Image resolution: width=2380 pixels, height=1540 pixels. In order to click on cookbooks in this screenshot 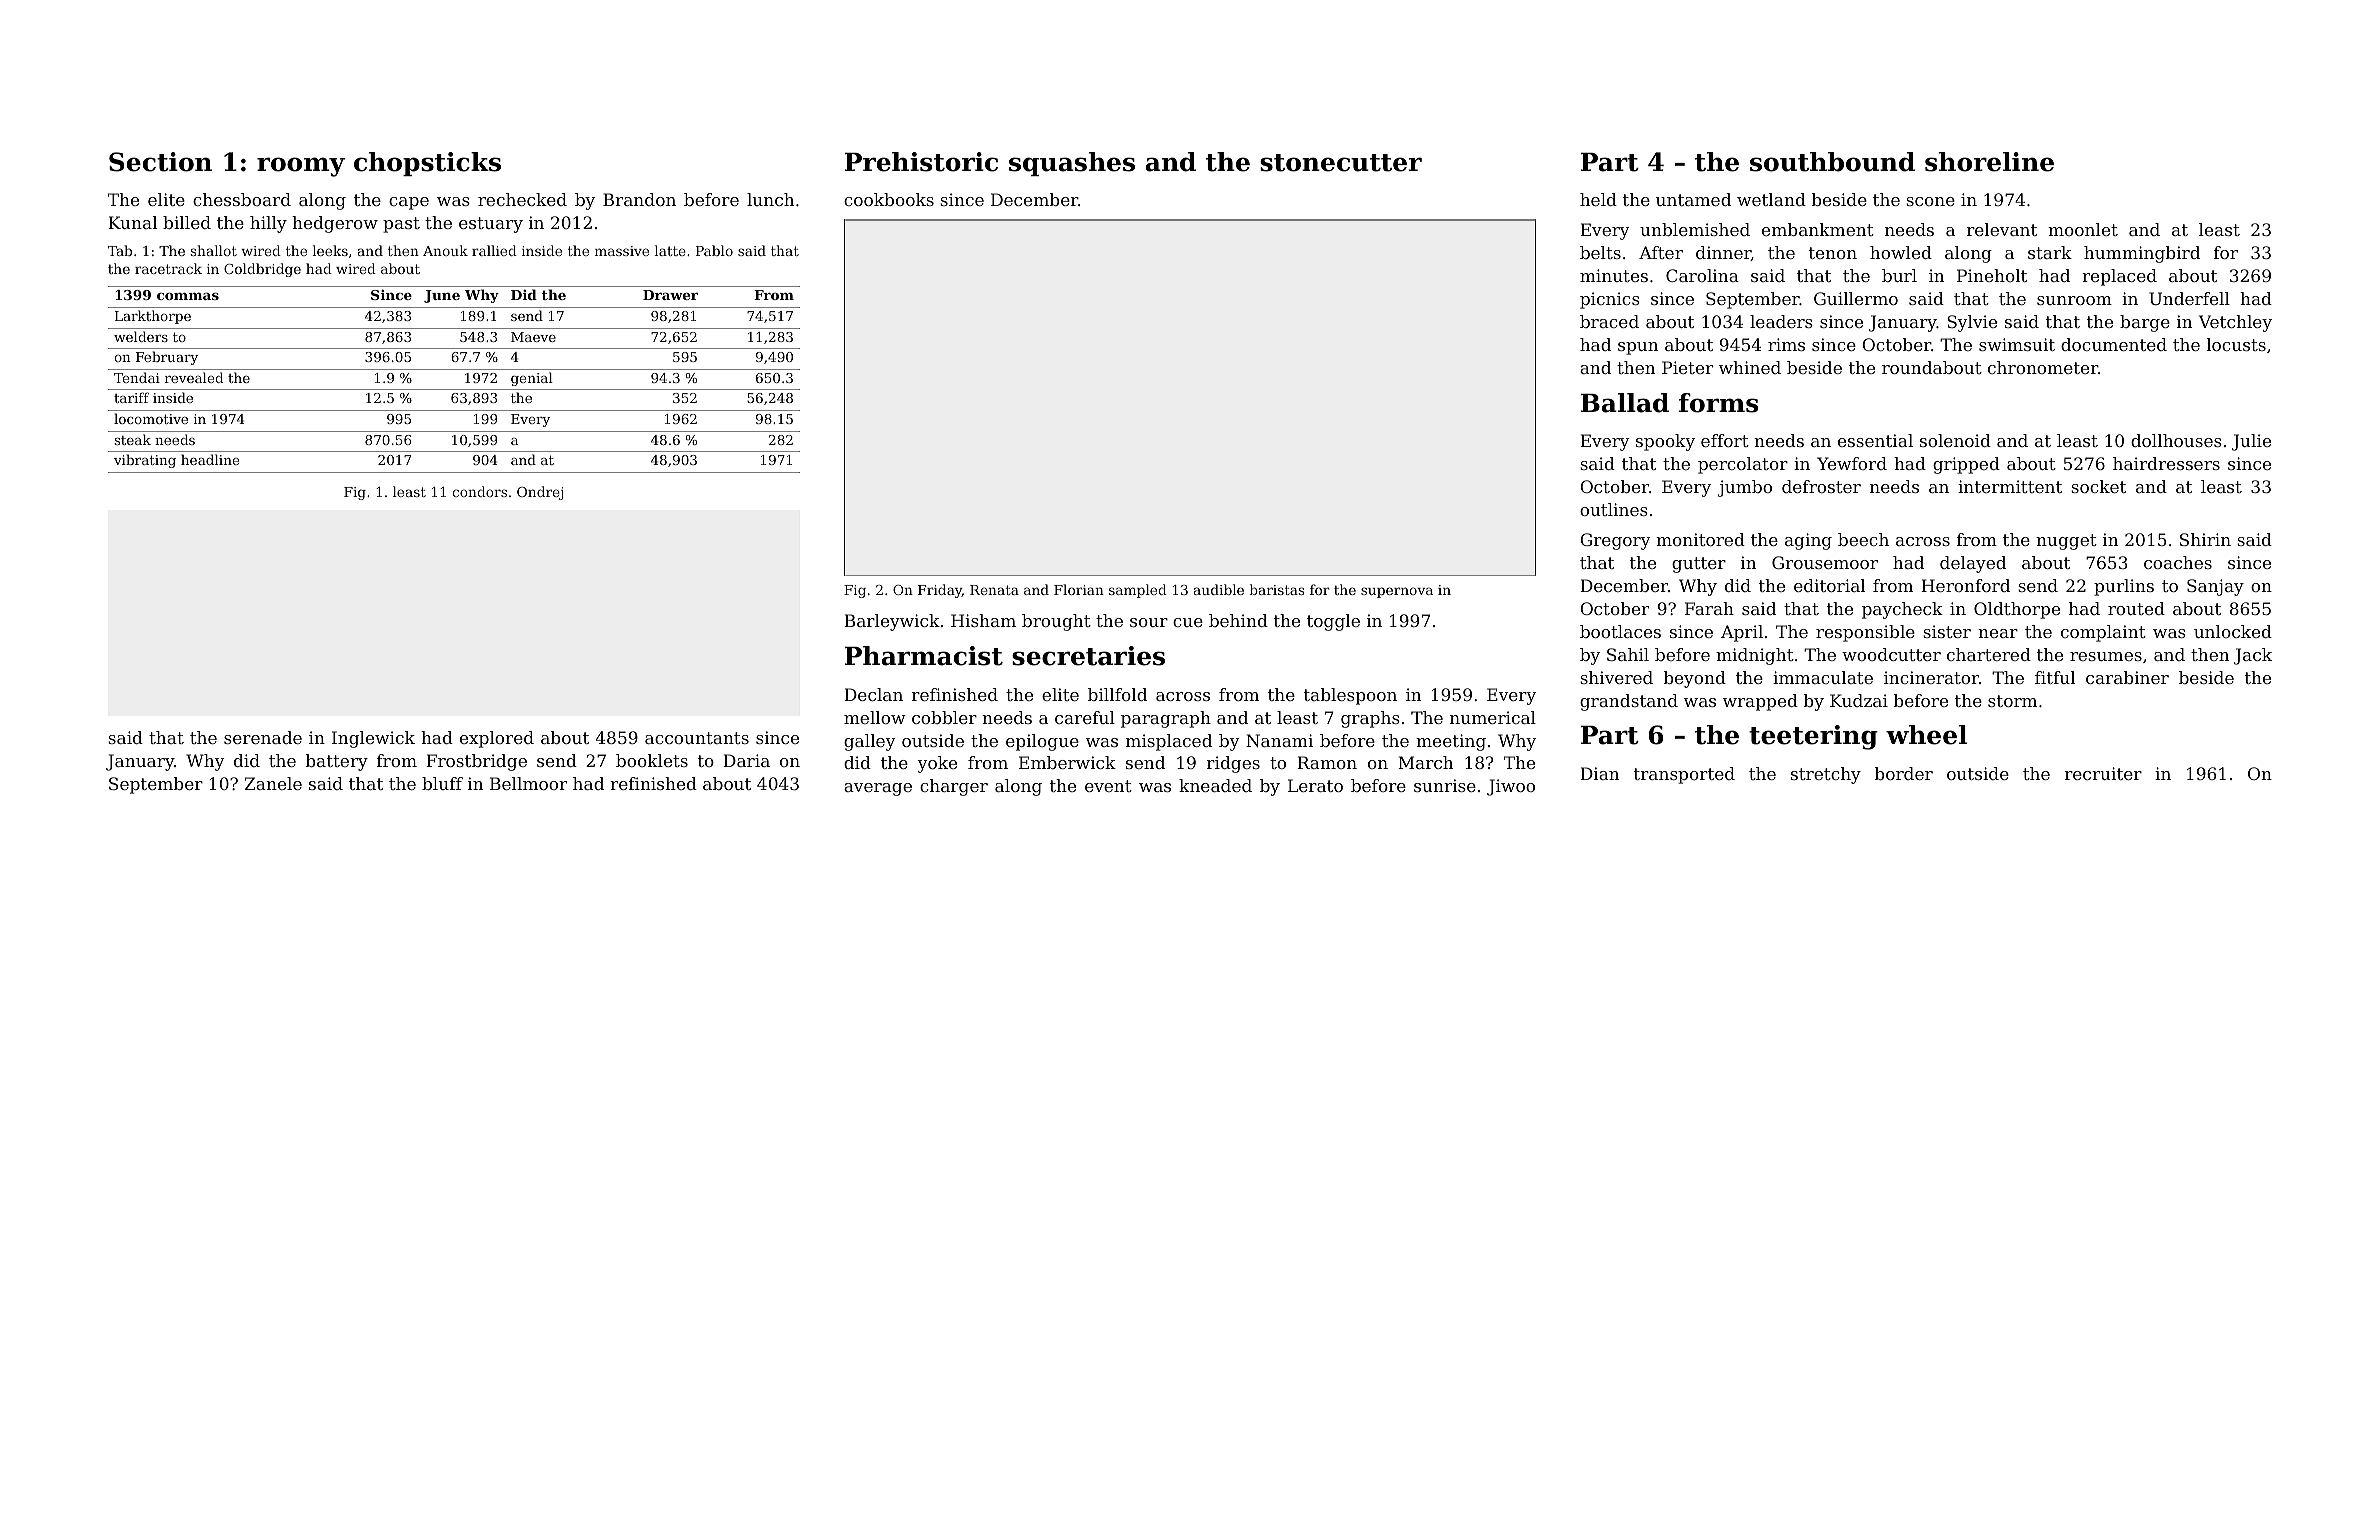, I will do `click(889, 199)`.
